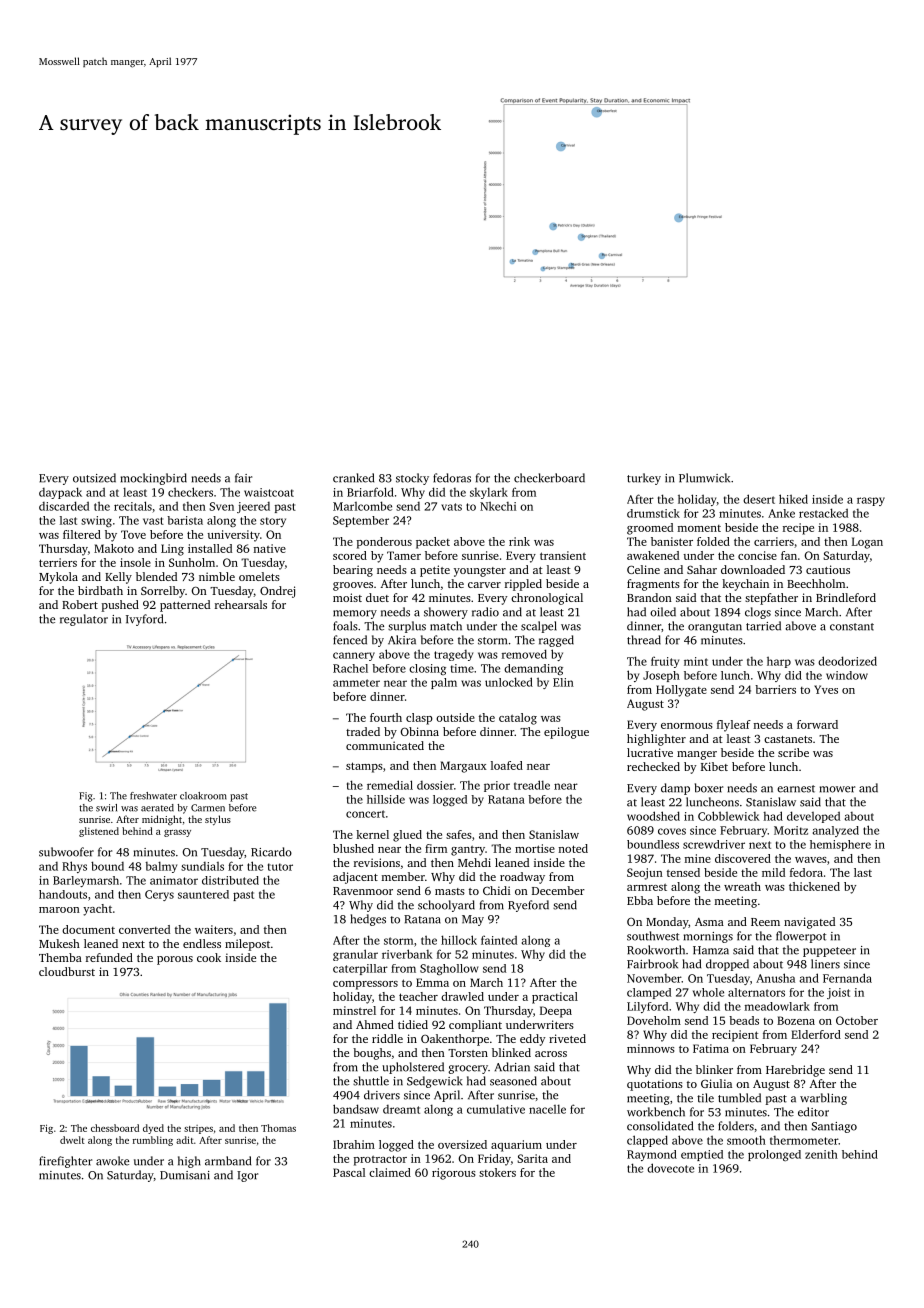  What do you see at coordinates (532, 785) in the page?
I see `treadle` at bounding box center [532, 785].
